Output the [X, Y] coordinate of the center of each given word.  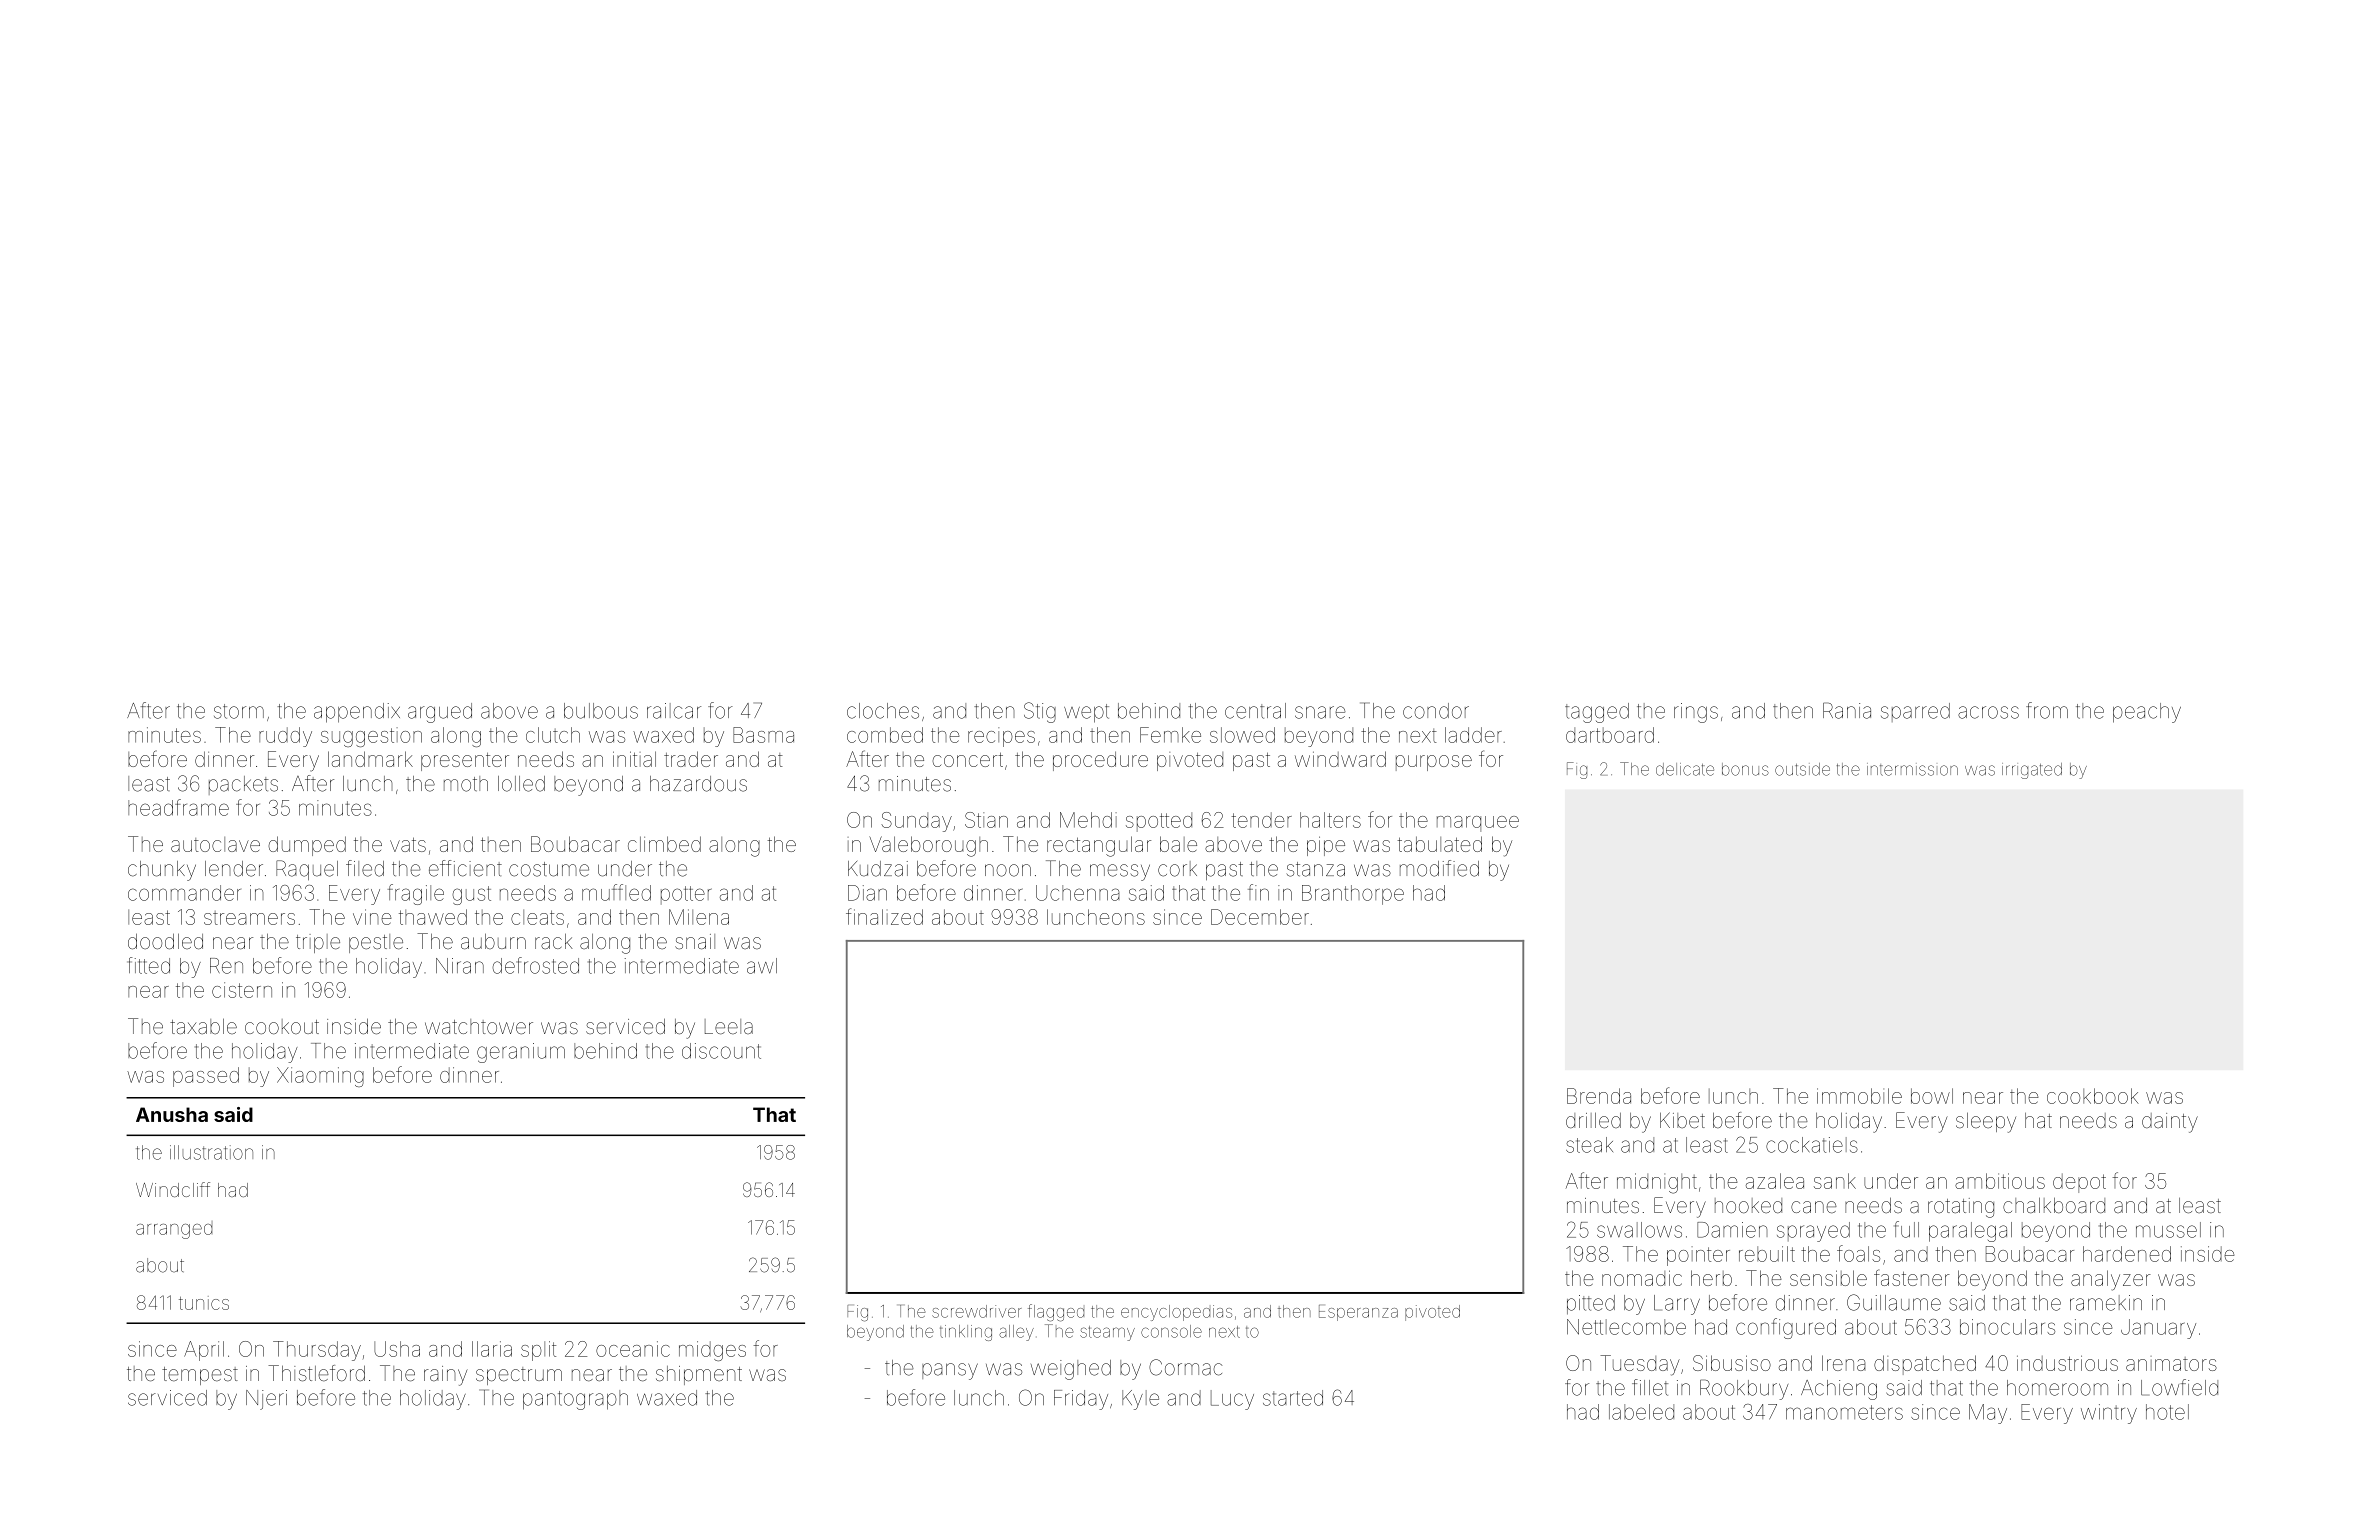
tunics [204, 1303]
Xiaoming [320, 1077]
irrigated [2032, 771]
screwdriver [977, 1311]
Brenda [1599, 1096]
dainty [2170, 1123]
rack [554, 941]
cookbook [2093, 1096]
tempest [200, 1376]
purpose [1434, 763]
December [1260, 917]
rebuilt [1767, 1254]
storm [239, 711]
